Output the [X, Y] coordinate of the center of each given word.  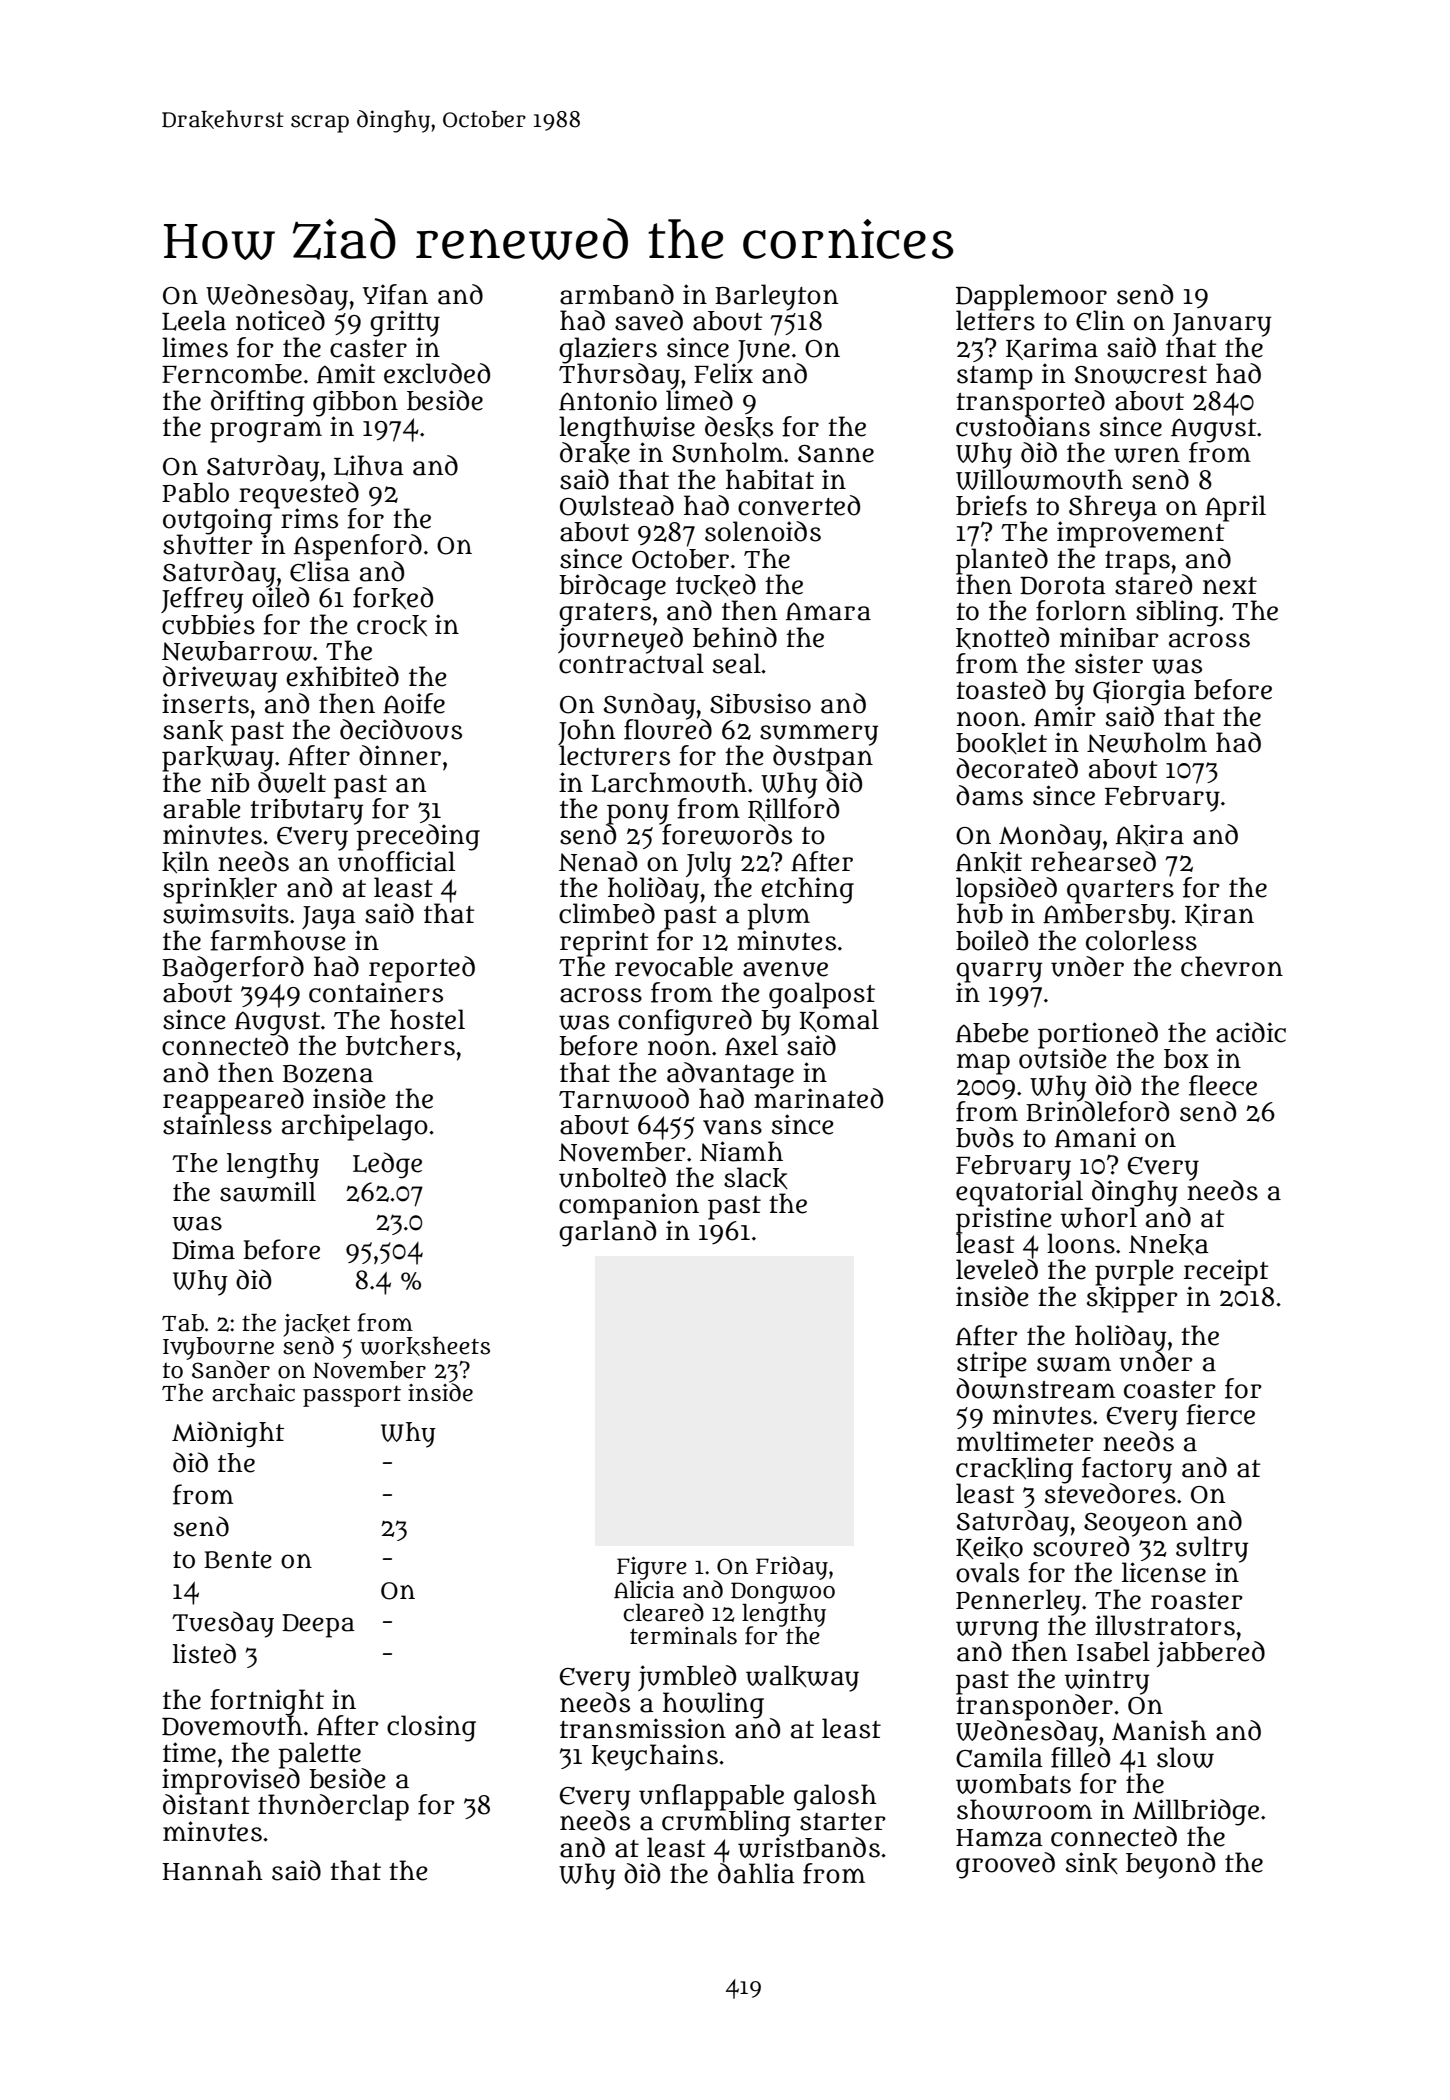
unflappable [711, 1797]
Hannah [212, 1870]
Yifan [395, 294]
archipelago [355, 1127]
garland [607, 1233]
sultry [1212, 1549]
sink [1092, 1863]
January [1221, 325]
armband [617, 294]
